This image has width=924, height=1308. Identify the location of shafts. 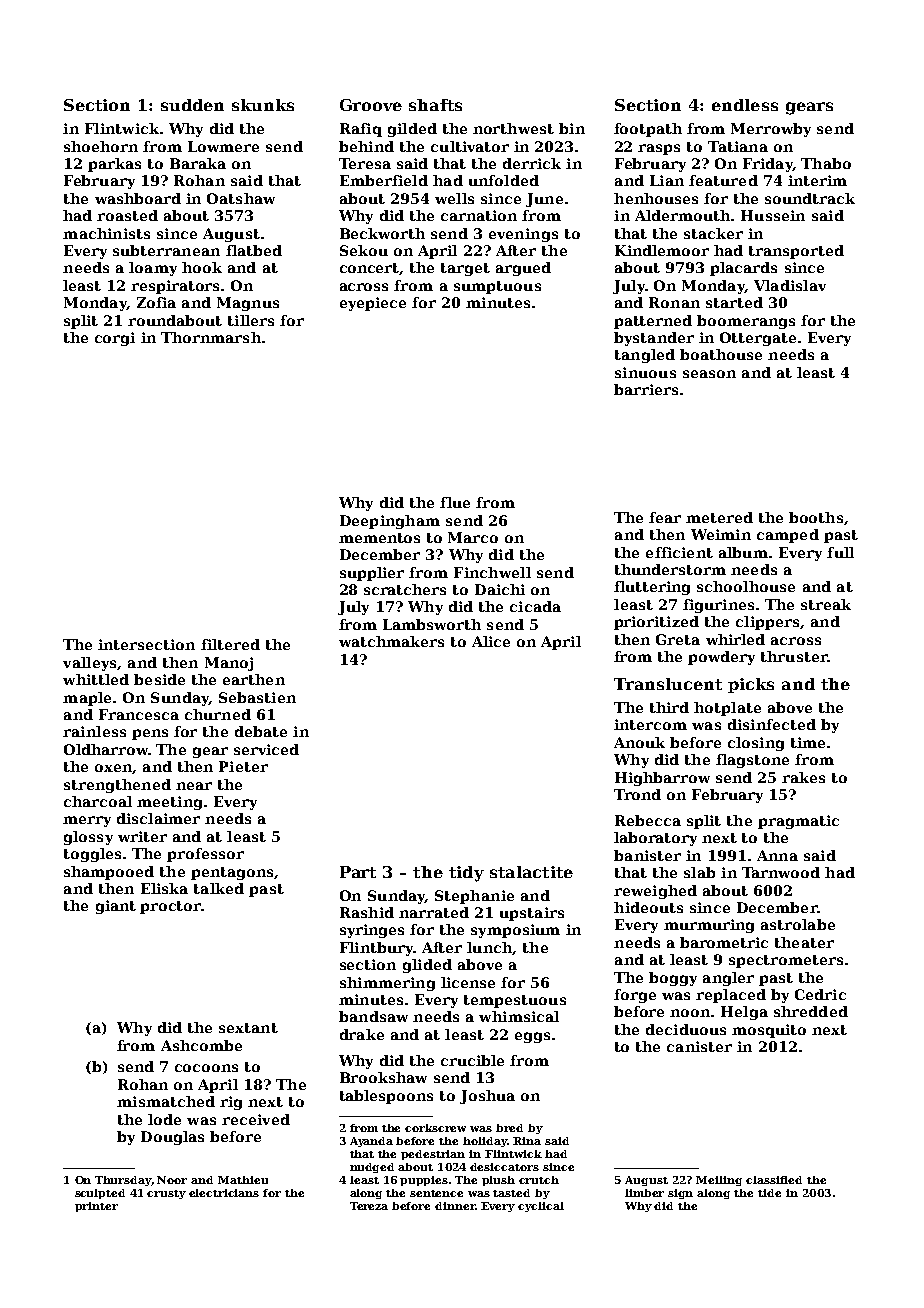
(435, 105).
